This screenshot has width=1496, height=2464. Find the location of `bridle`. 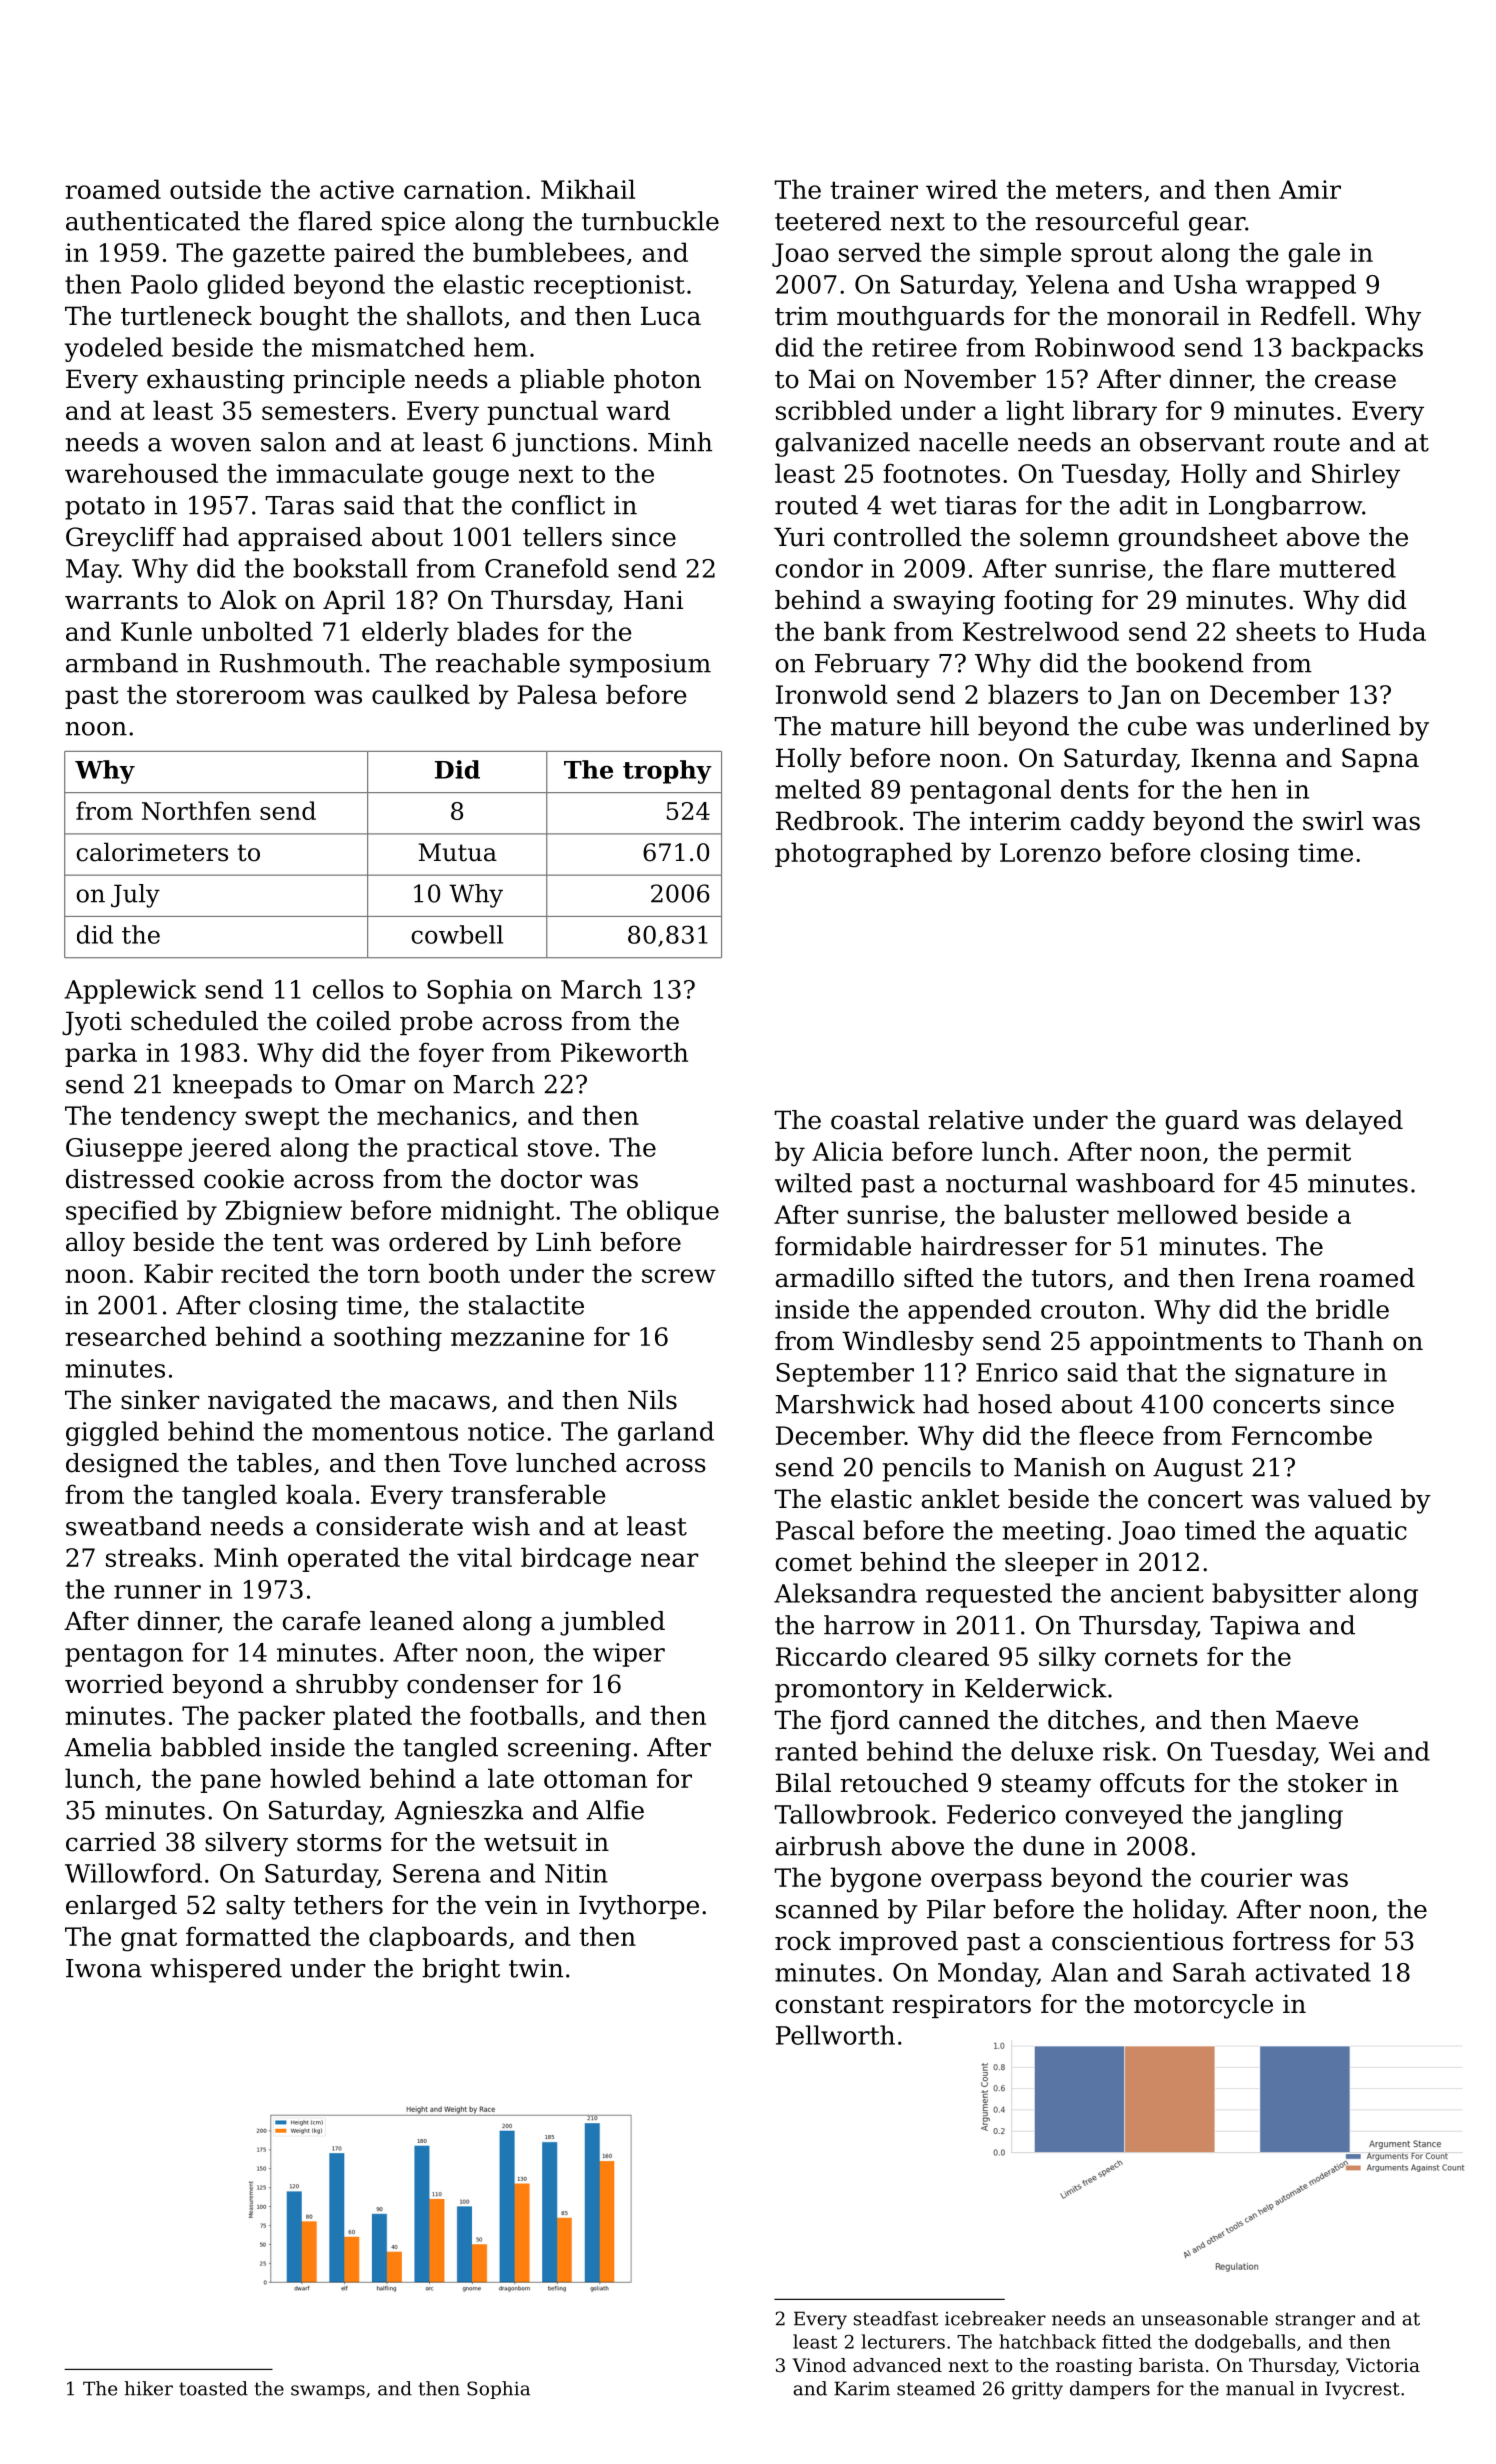

bridle is located at coordinates (1352, 1309).
